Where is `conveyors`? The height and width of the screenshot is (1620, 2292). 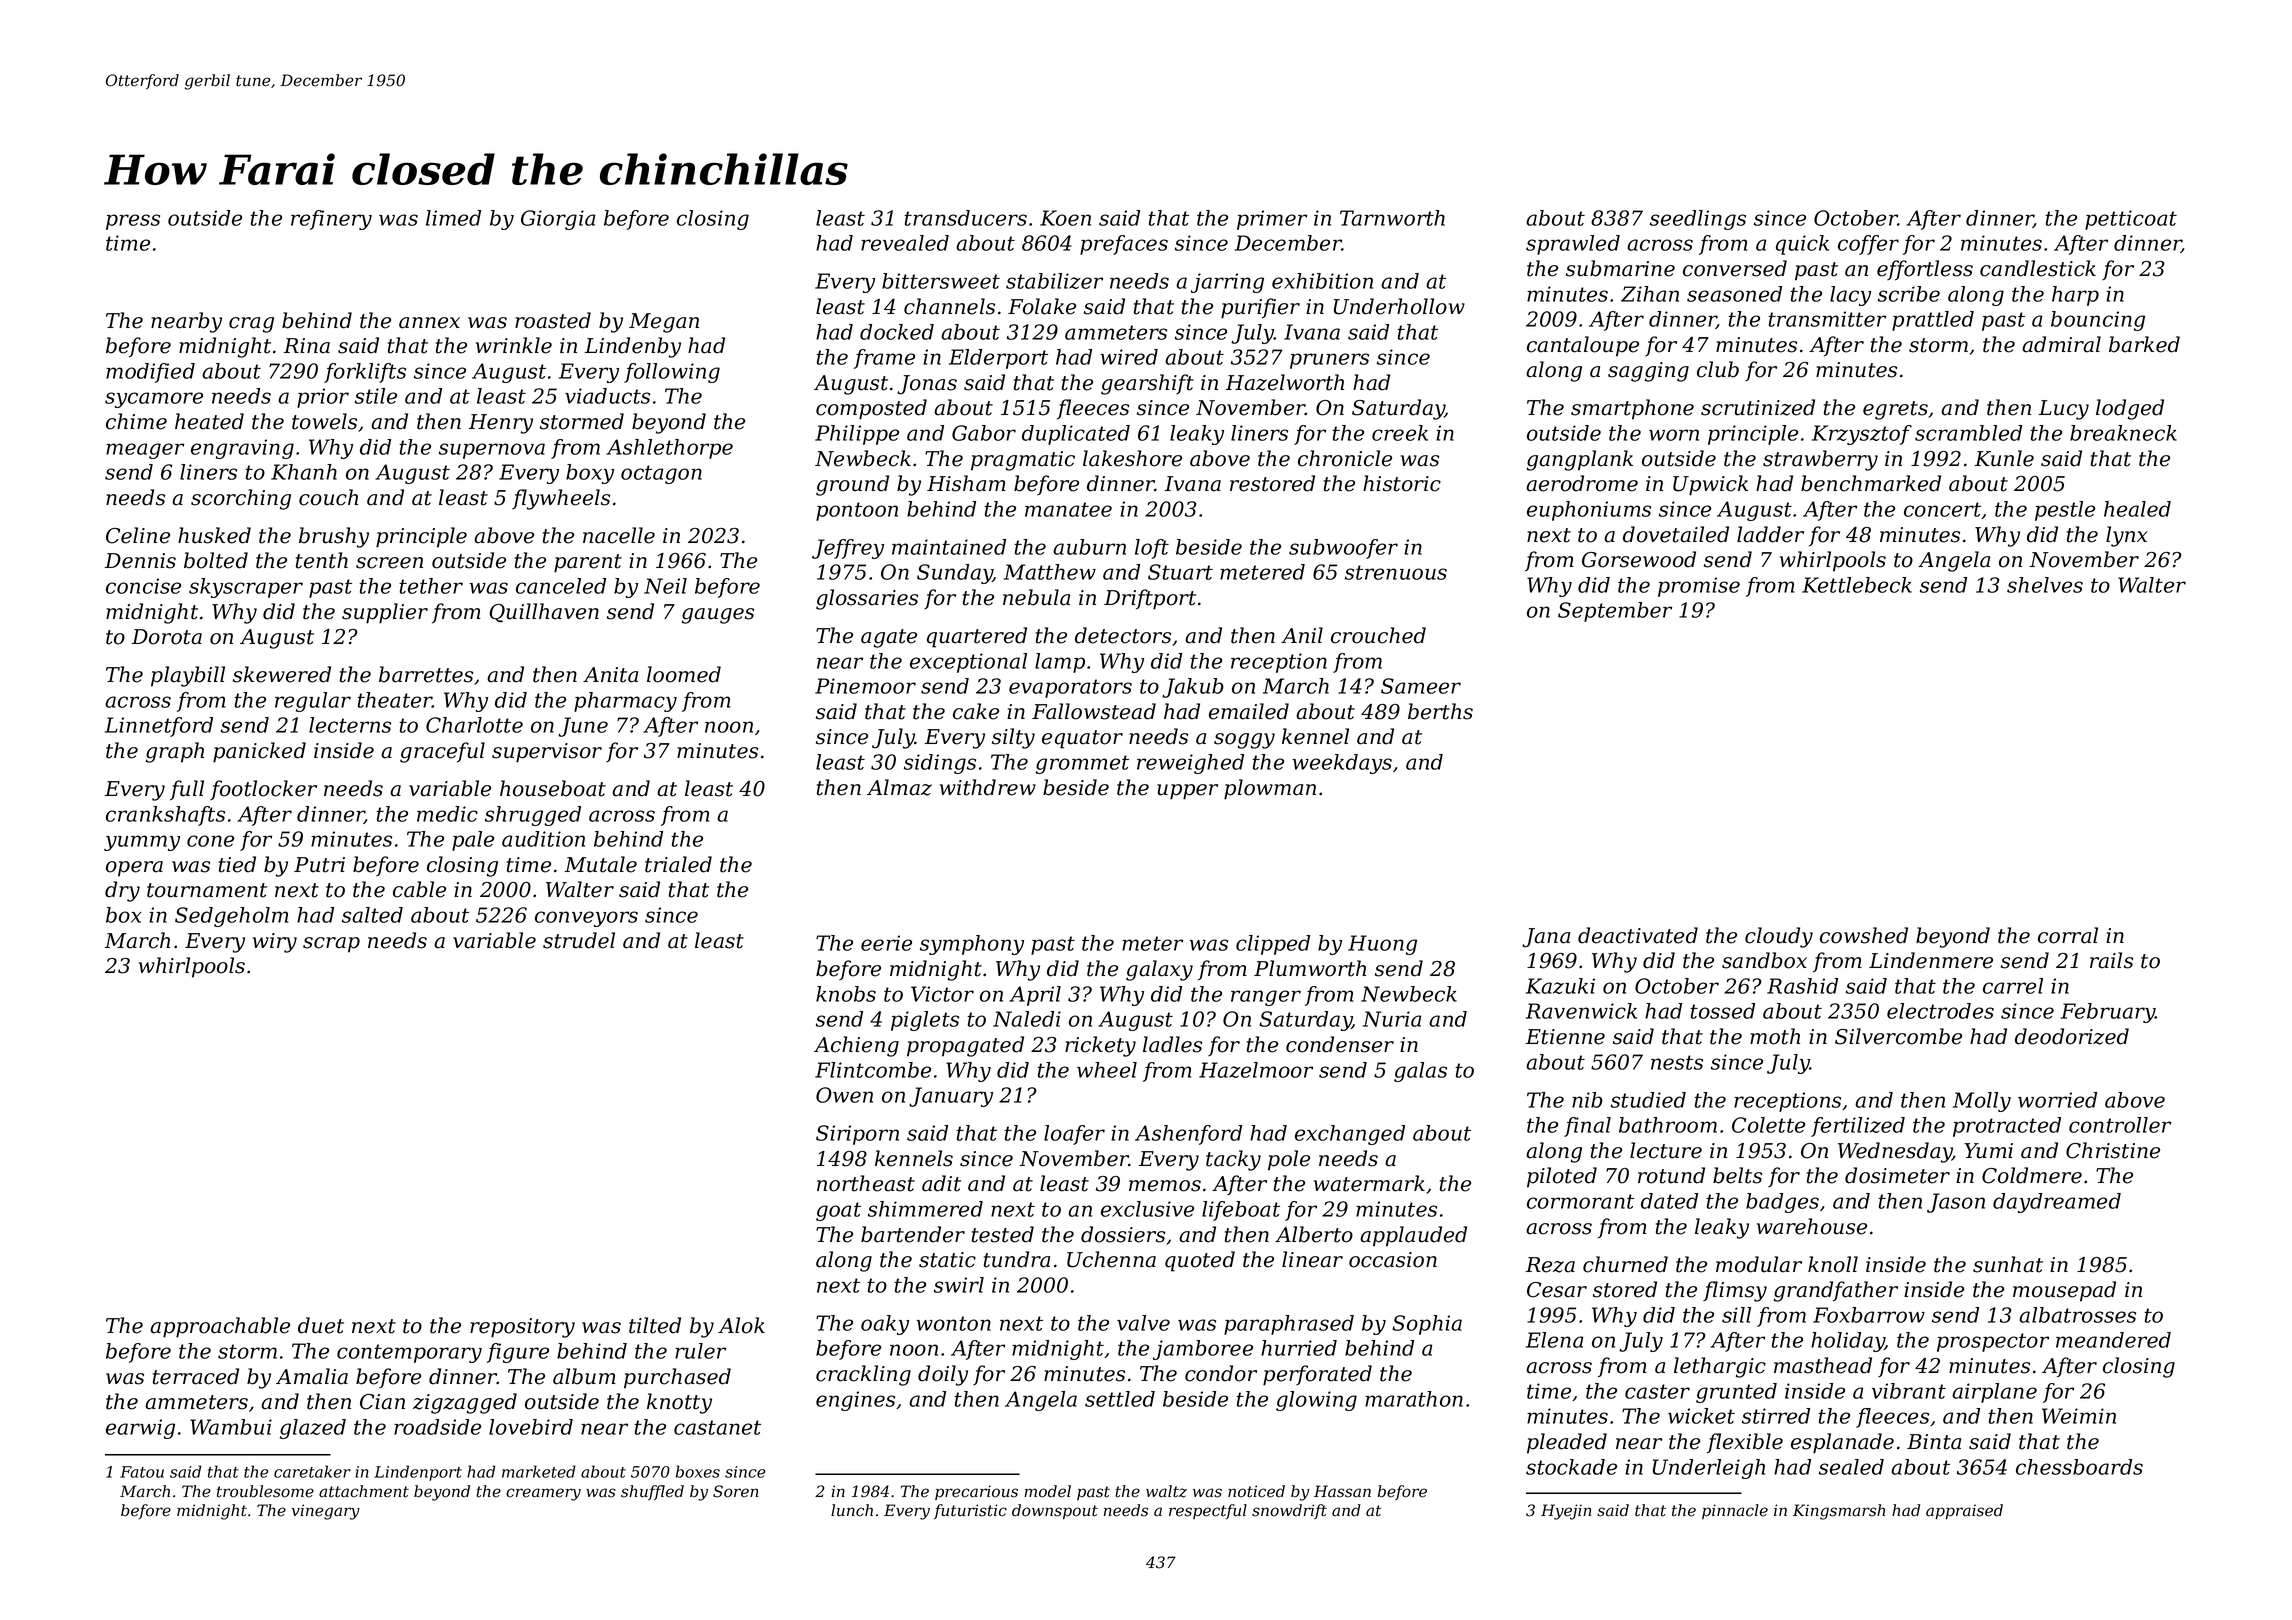
conveyors is located at coordinates (586, 919).
